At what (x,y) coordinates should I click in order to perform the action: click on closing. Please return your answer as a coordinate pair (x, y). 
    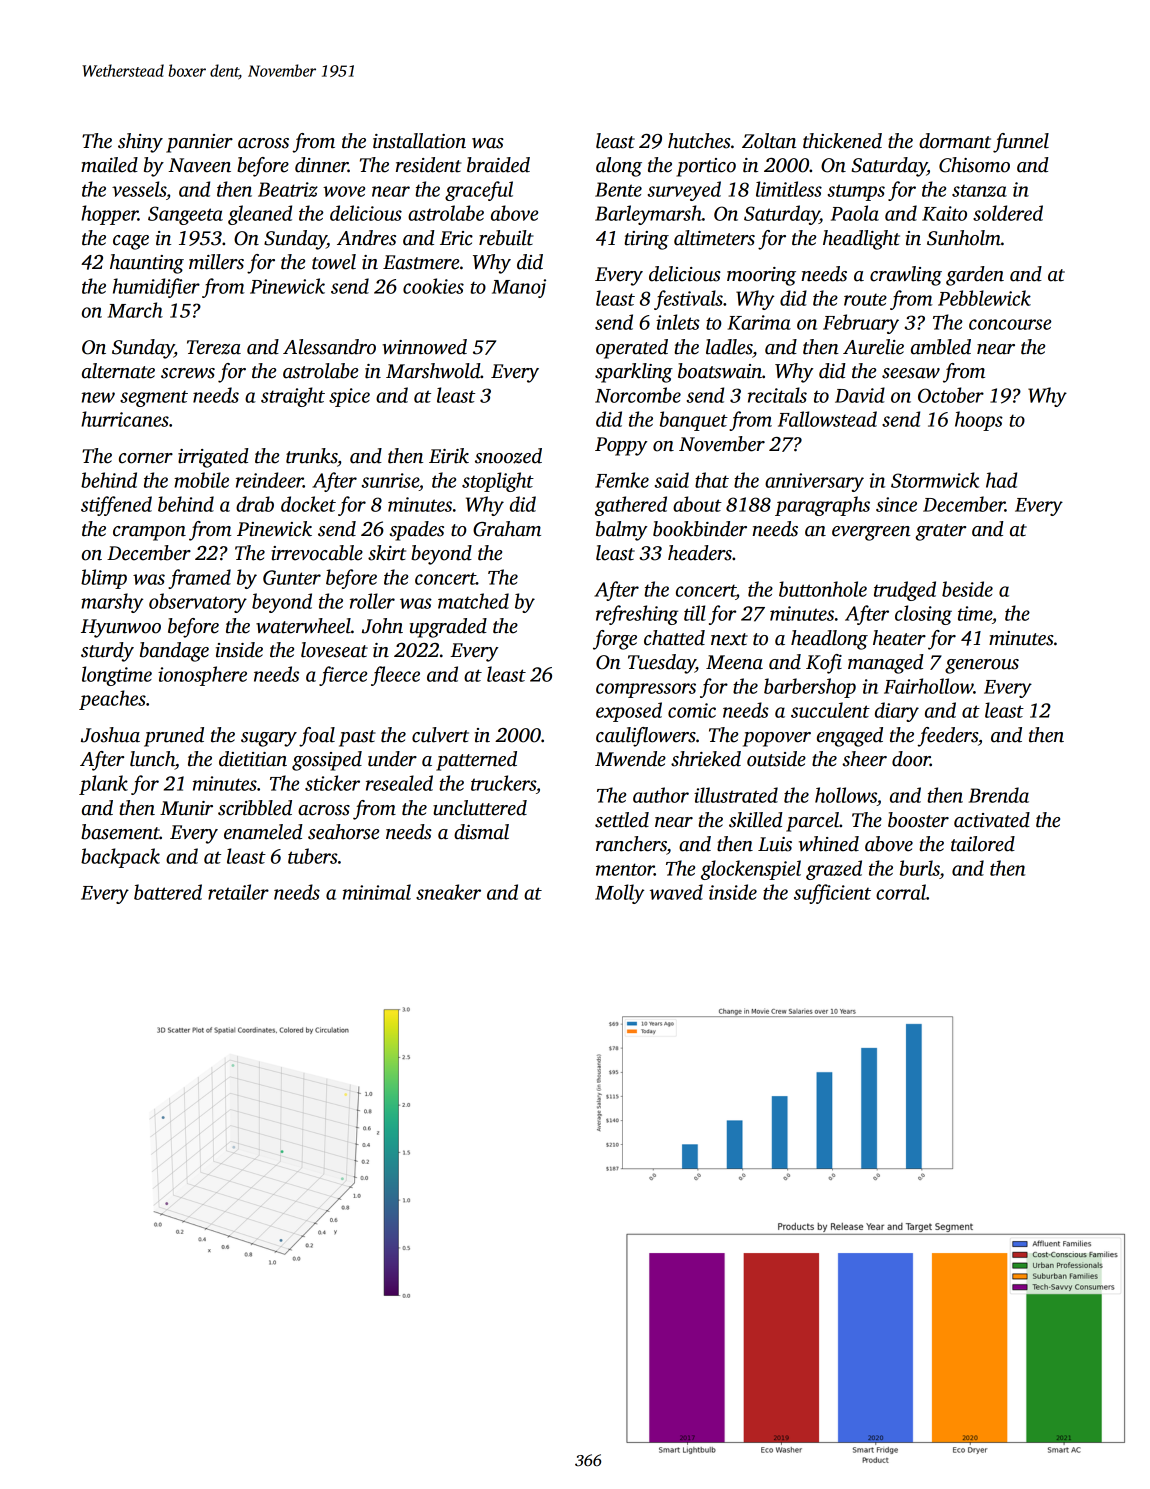
    Looking at the image, I should click on (923, 615).
